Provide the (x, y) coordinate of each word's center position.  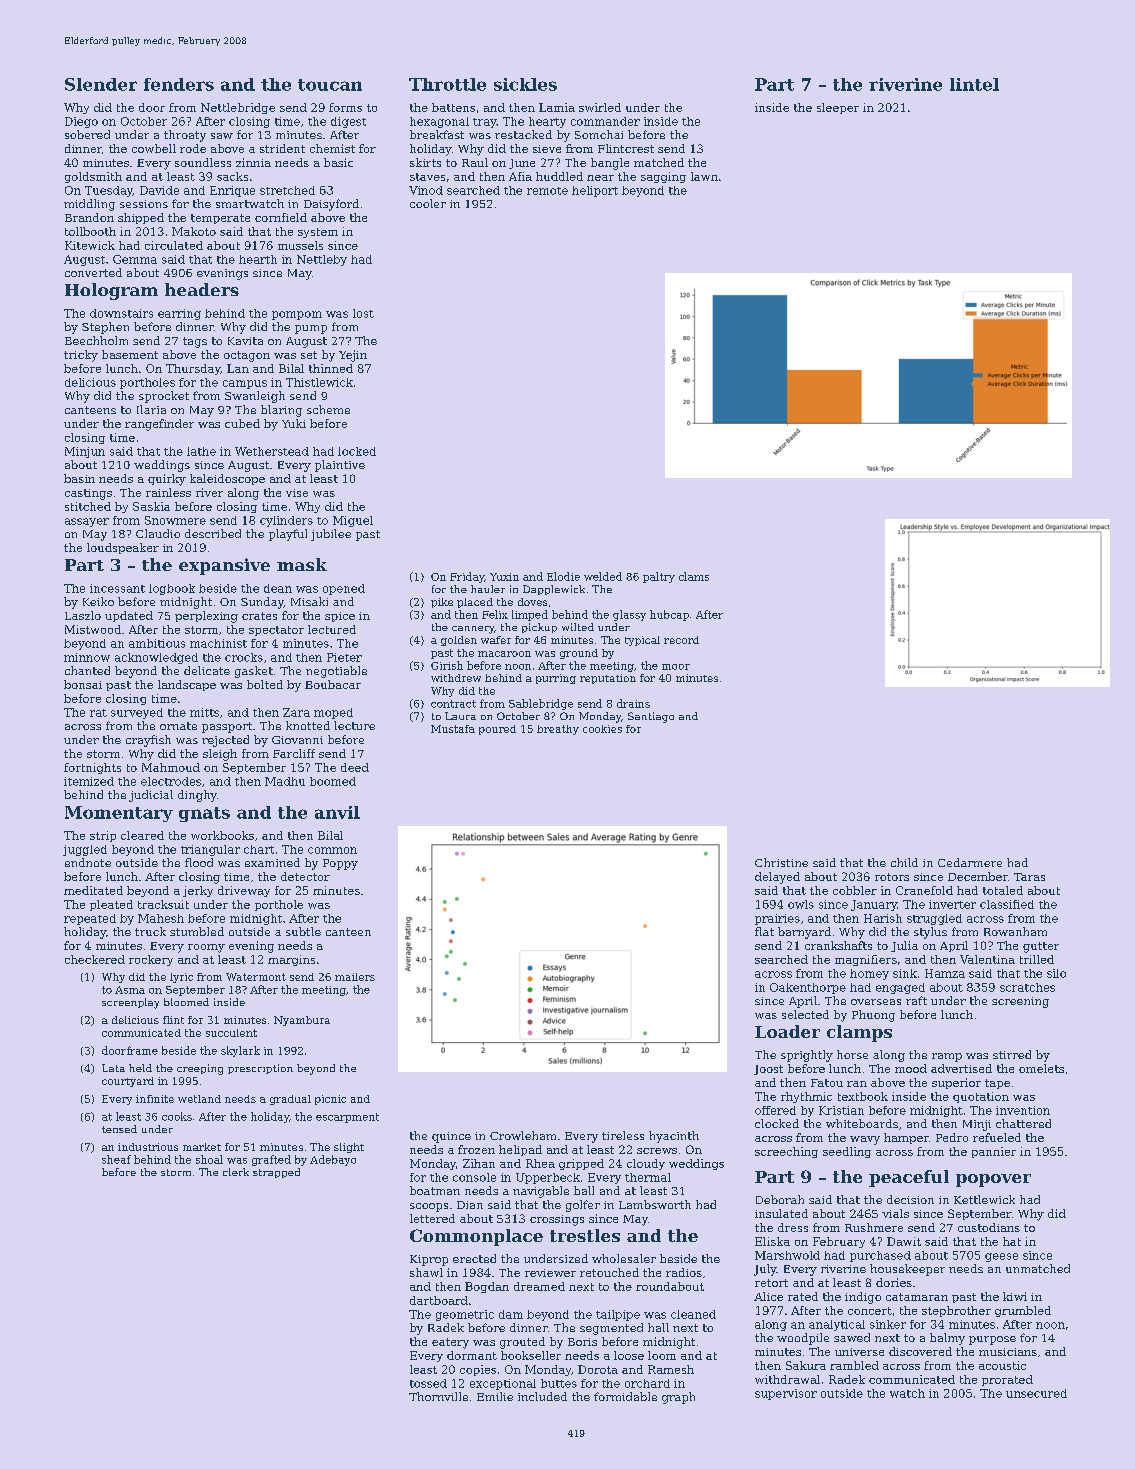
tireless (623, 1135)
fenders (179, 84)
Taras (1029, 877)
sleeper (838, 108)
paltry (659, 577)
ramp (947, 1057)
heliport (595, 191)
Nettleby (322, 260)
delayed (777, 878)
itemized (89, 781)
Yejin (353, 356)
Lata (113, 1068)
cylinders (286, 521)
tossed (428, 1383)
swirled (600, 107)
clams (694, 576)
